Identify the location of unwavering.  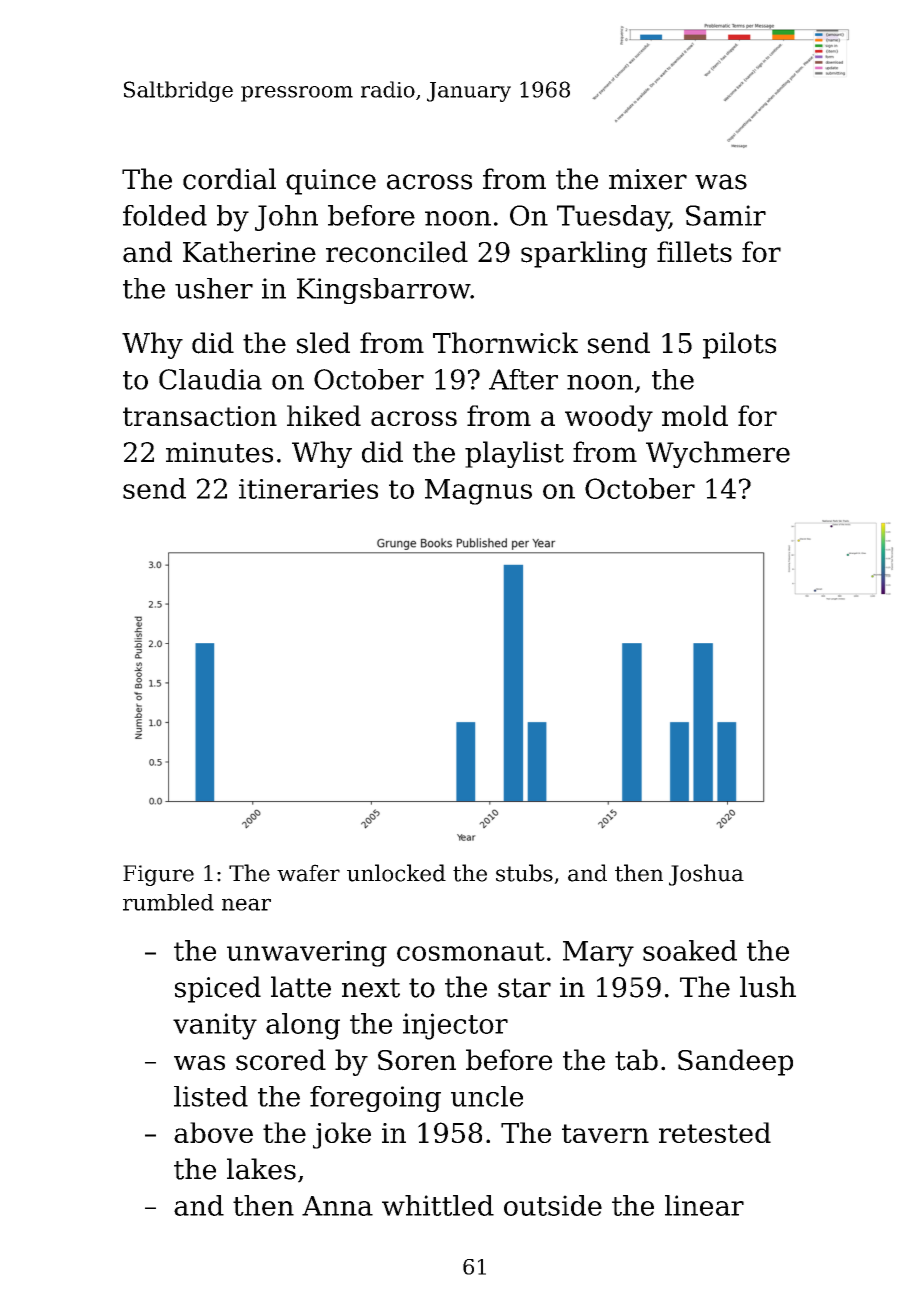
(307, 954).
